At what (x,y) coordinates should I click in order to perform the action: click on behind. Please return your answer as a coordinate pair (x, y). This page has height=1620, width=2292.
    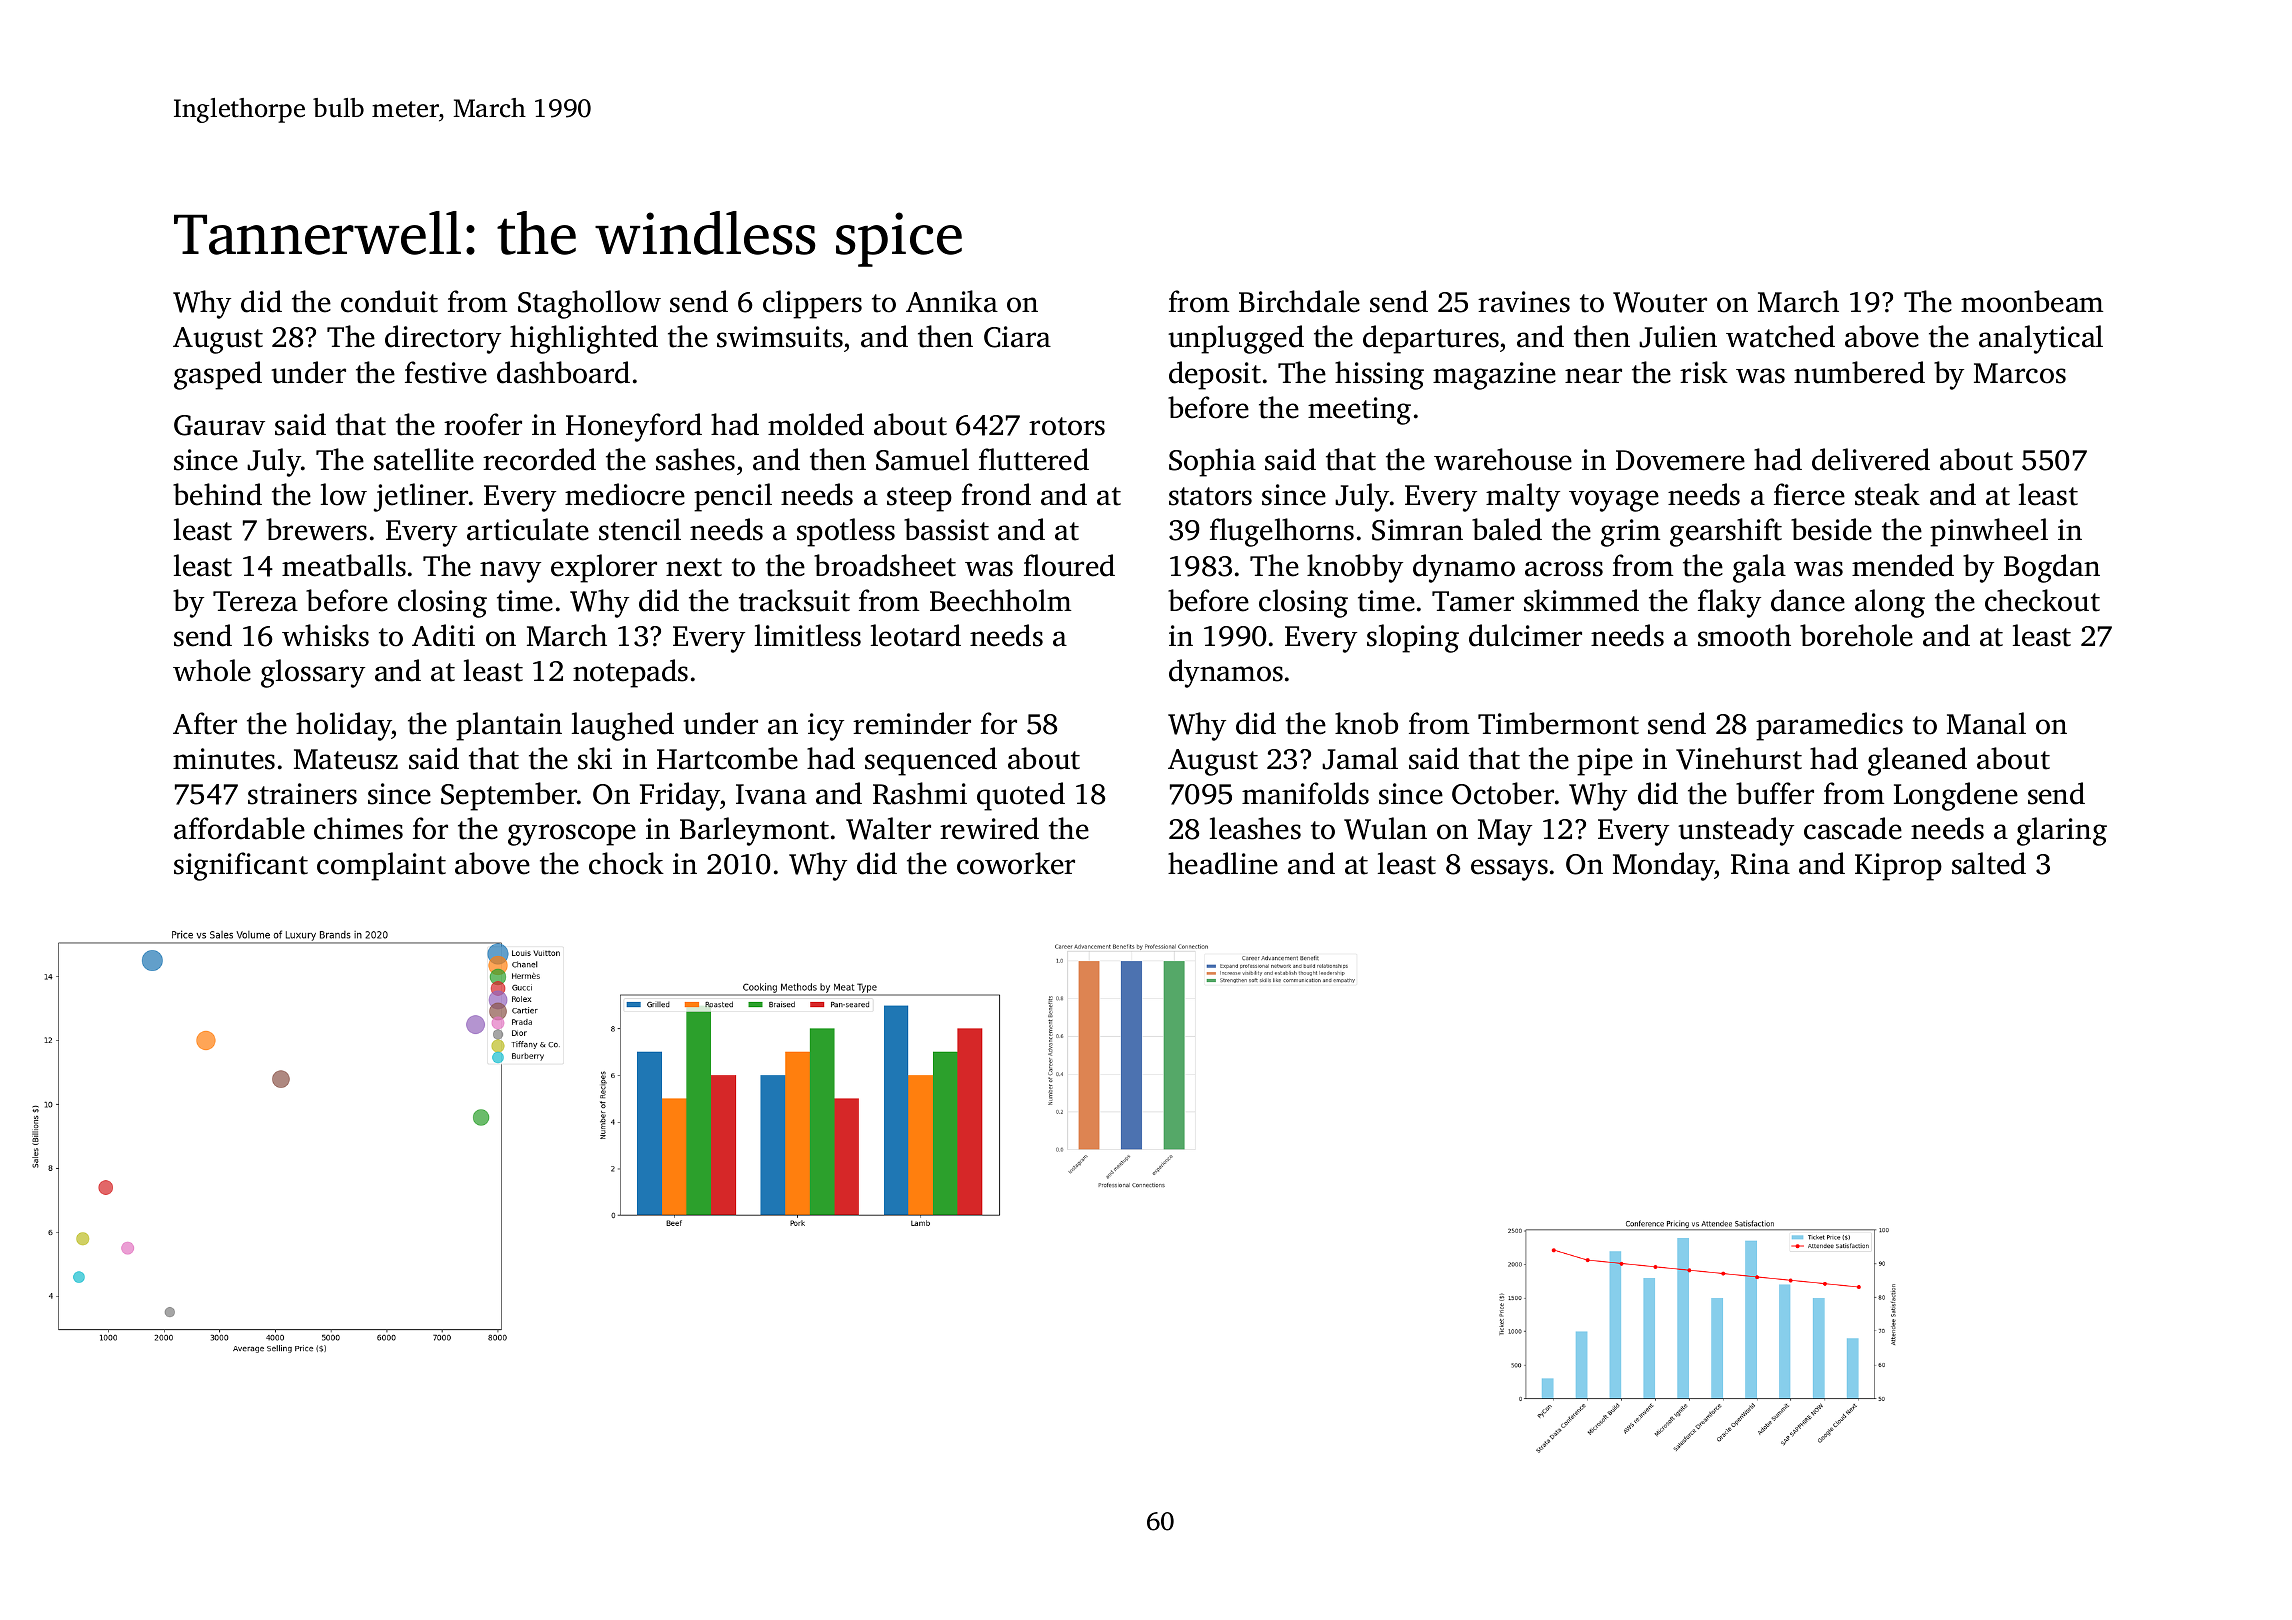
    Looking at the image, I should click on (217, 494).
